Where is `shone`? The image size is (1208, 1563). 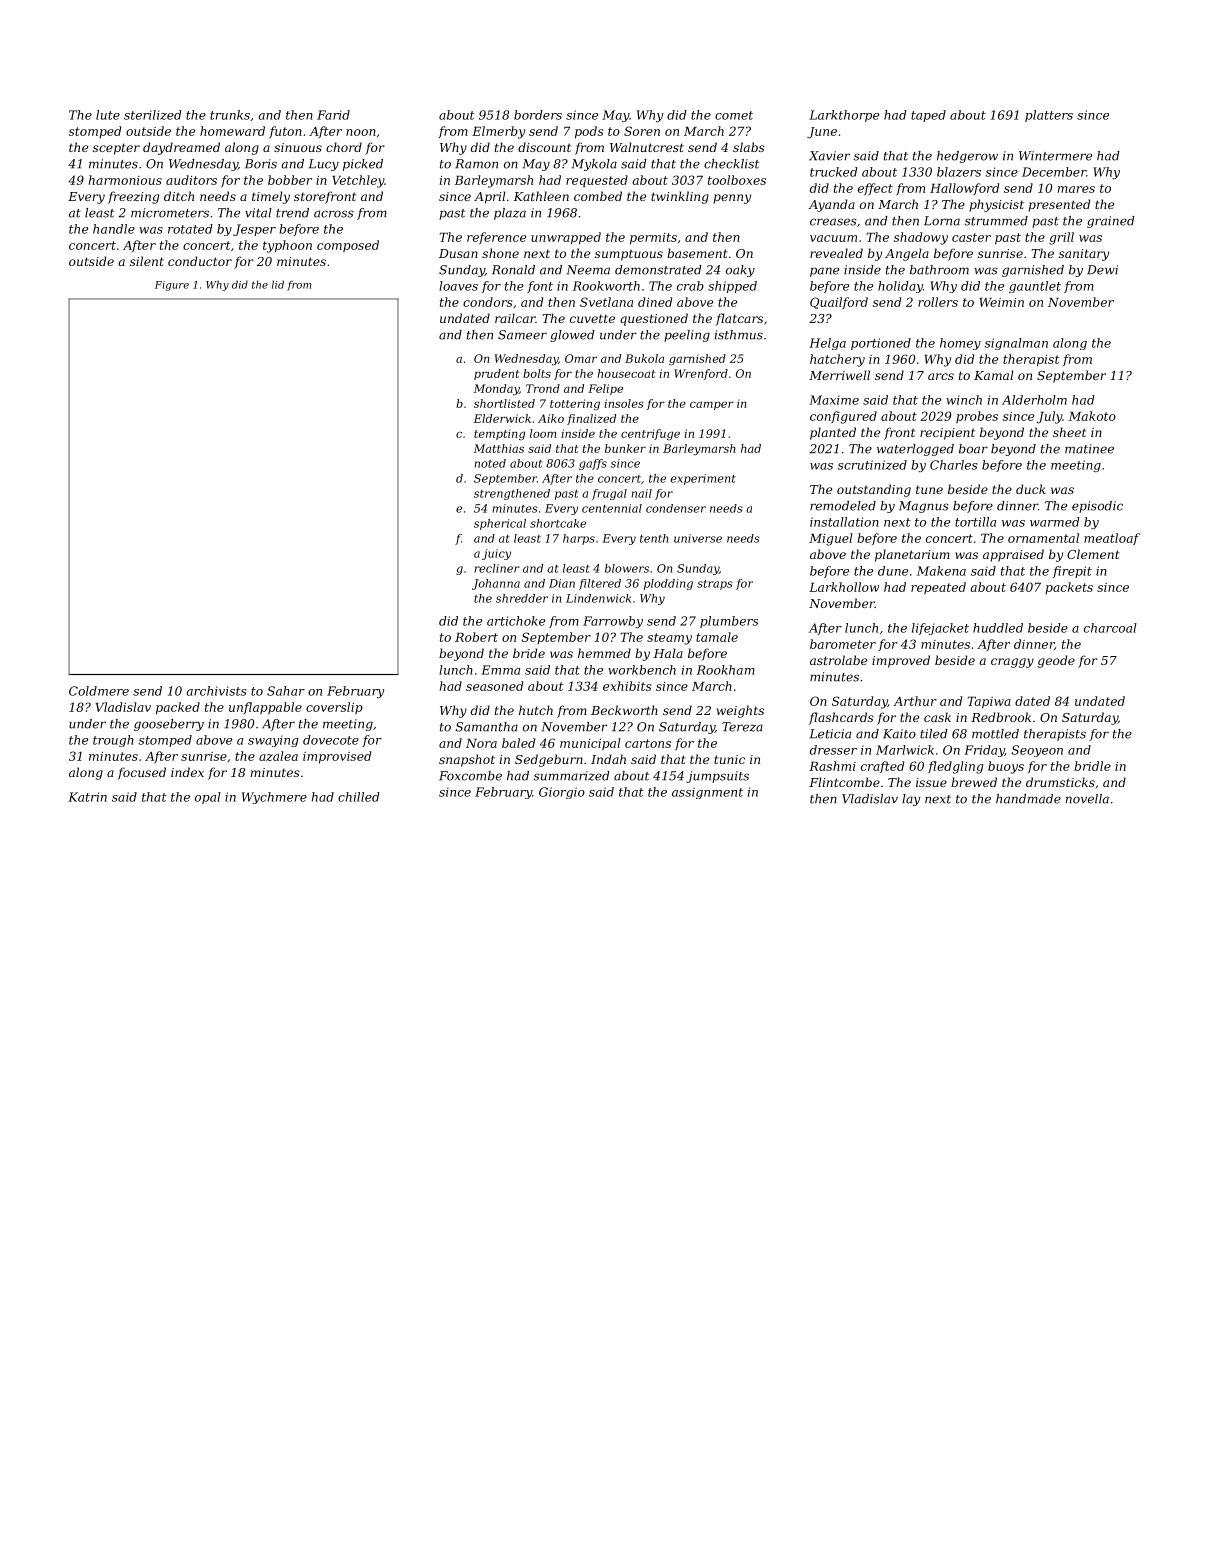
shone is located at coordinates (500, 253).
